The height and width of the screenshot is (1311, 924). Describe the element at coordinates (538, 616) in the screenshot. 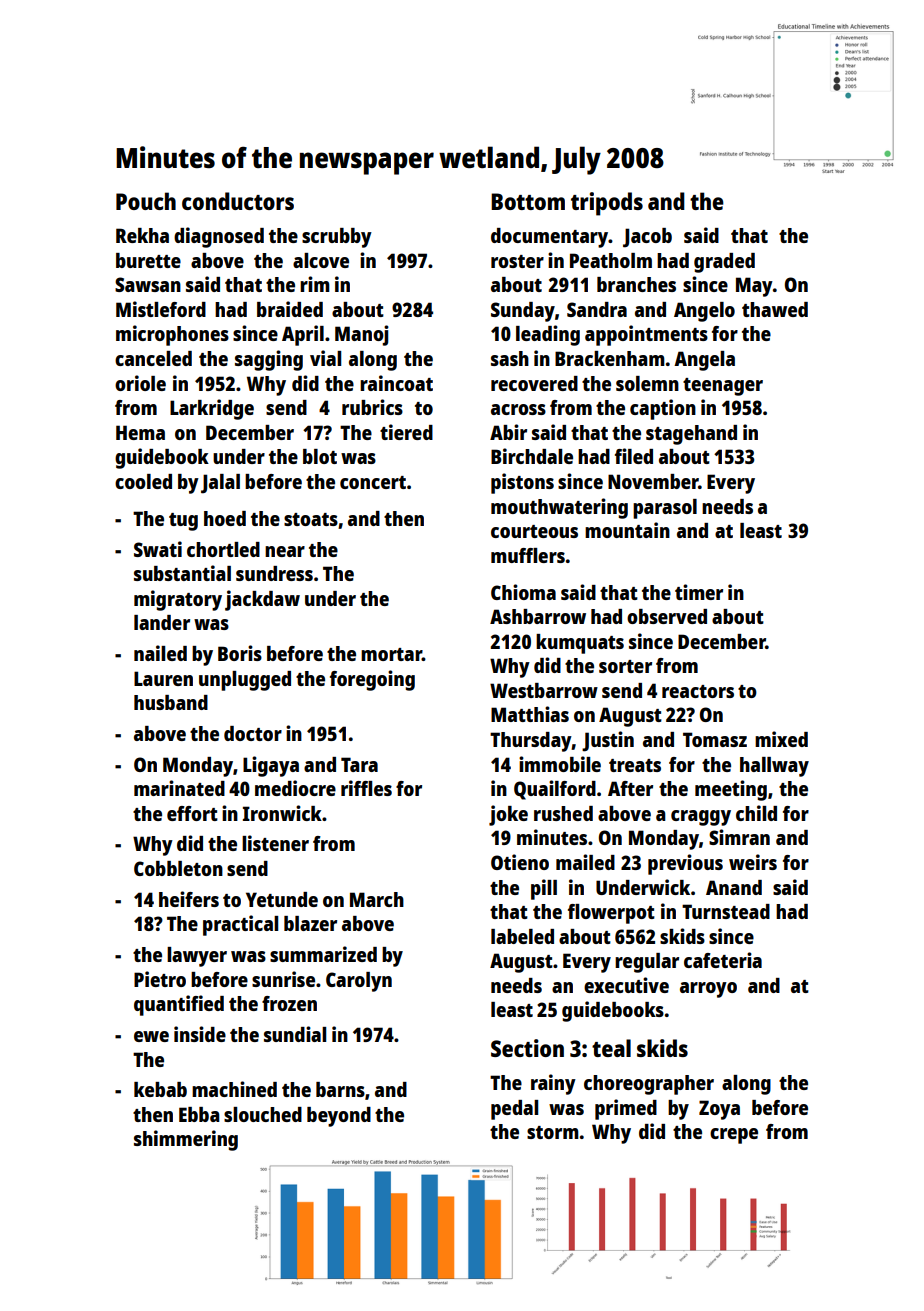

I see `Ashbarrow` at that location.
